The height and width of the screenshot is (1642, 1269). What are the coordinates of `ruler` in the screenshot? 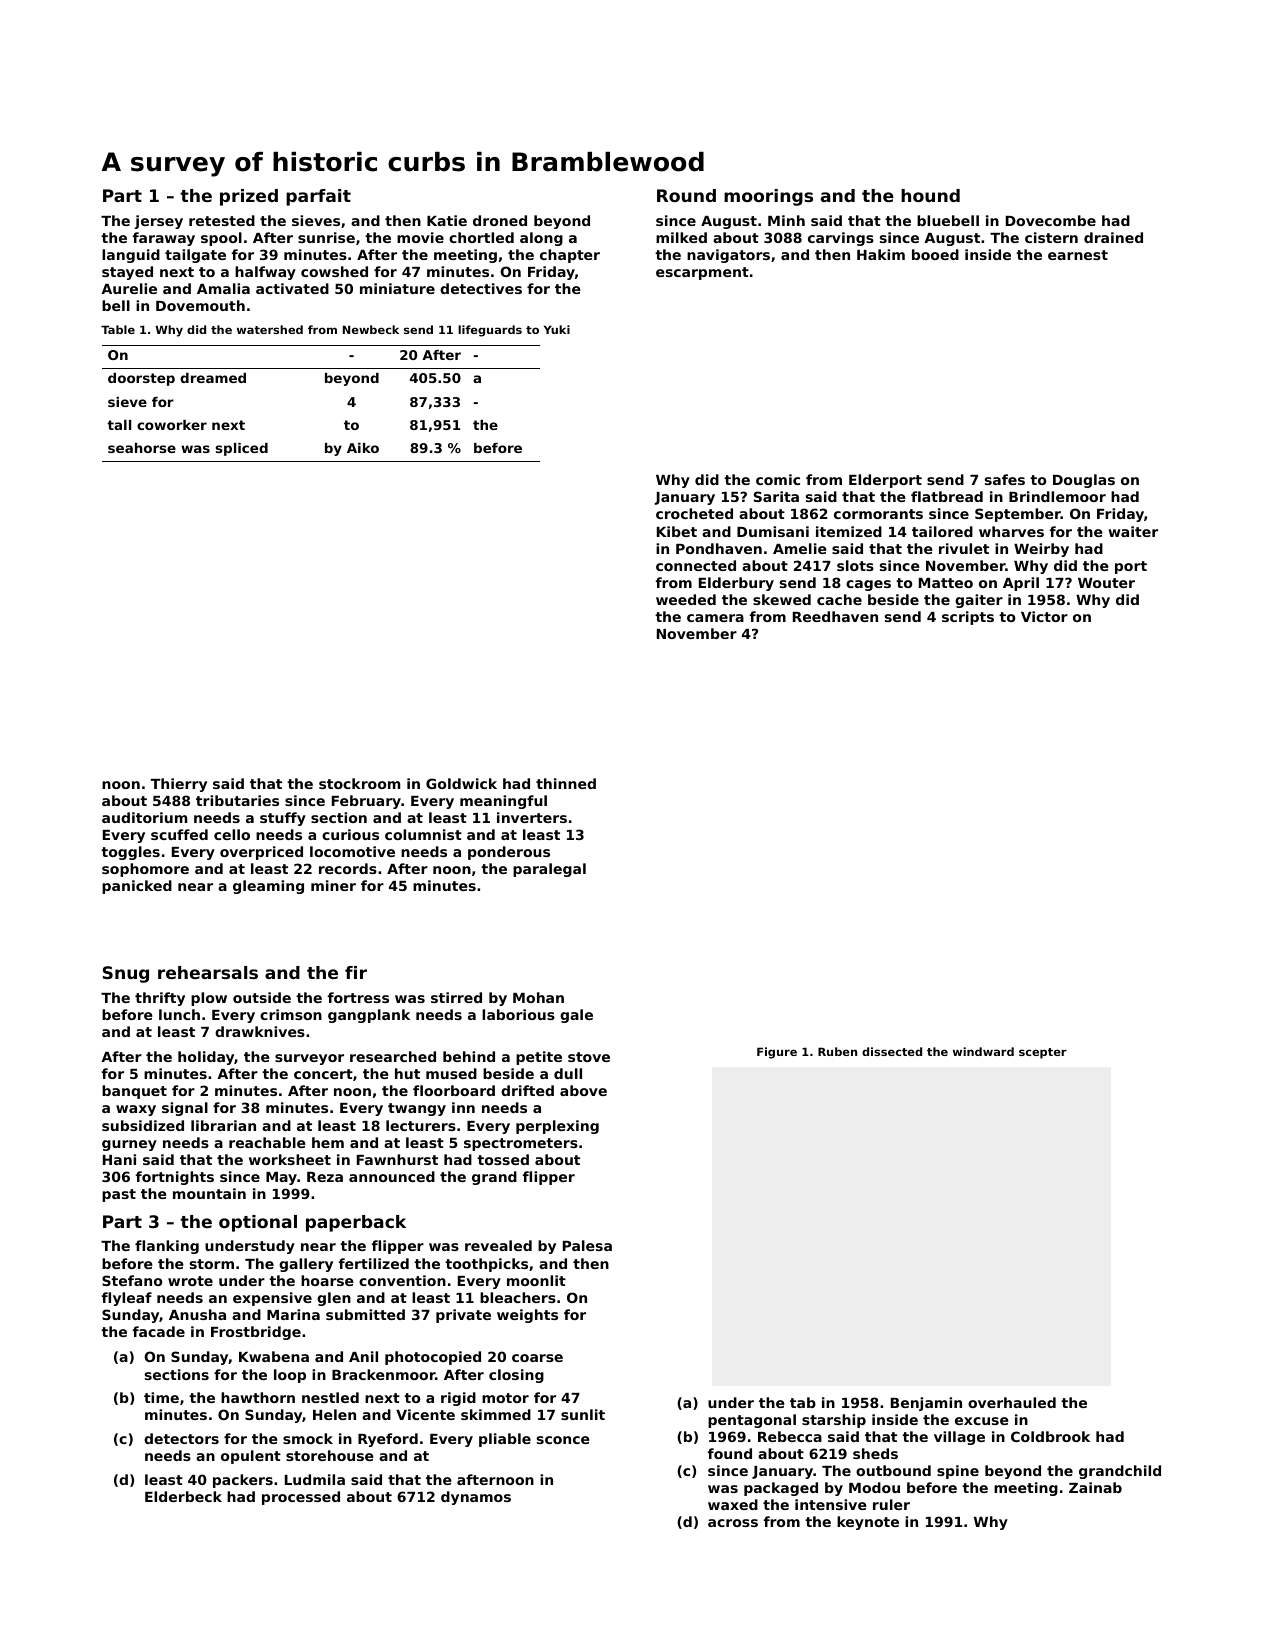 It's located at (891, 1504).
